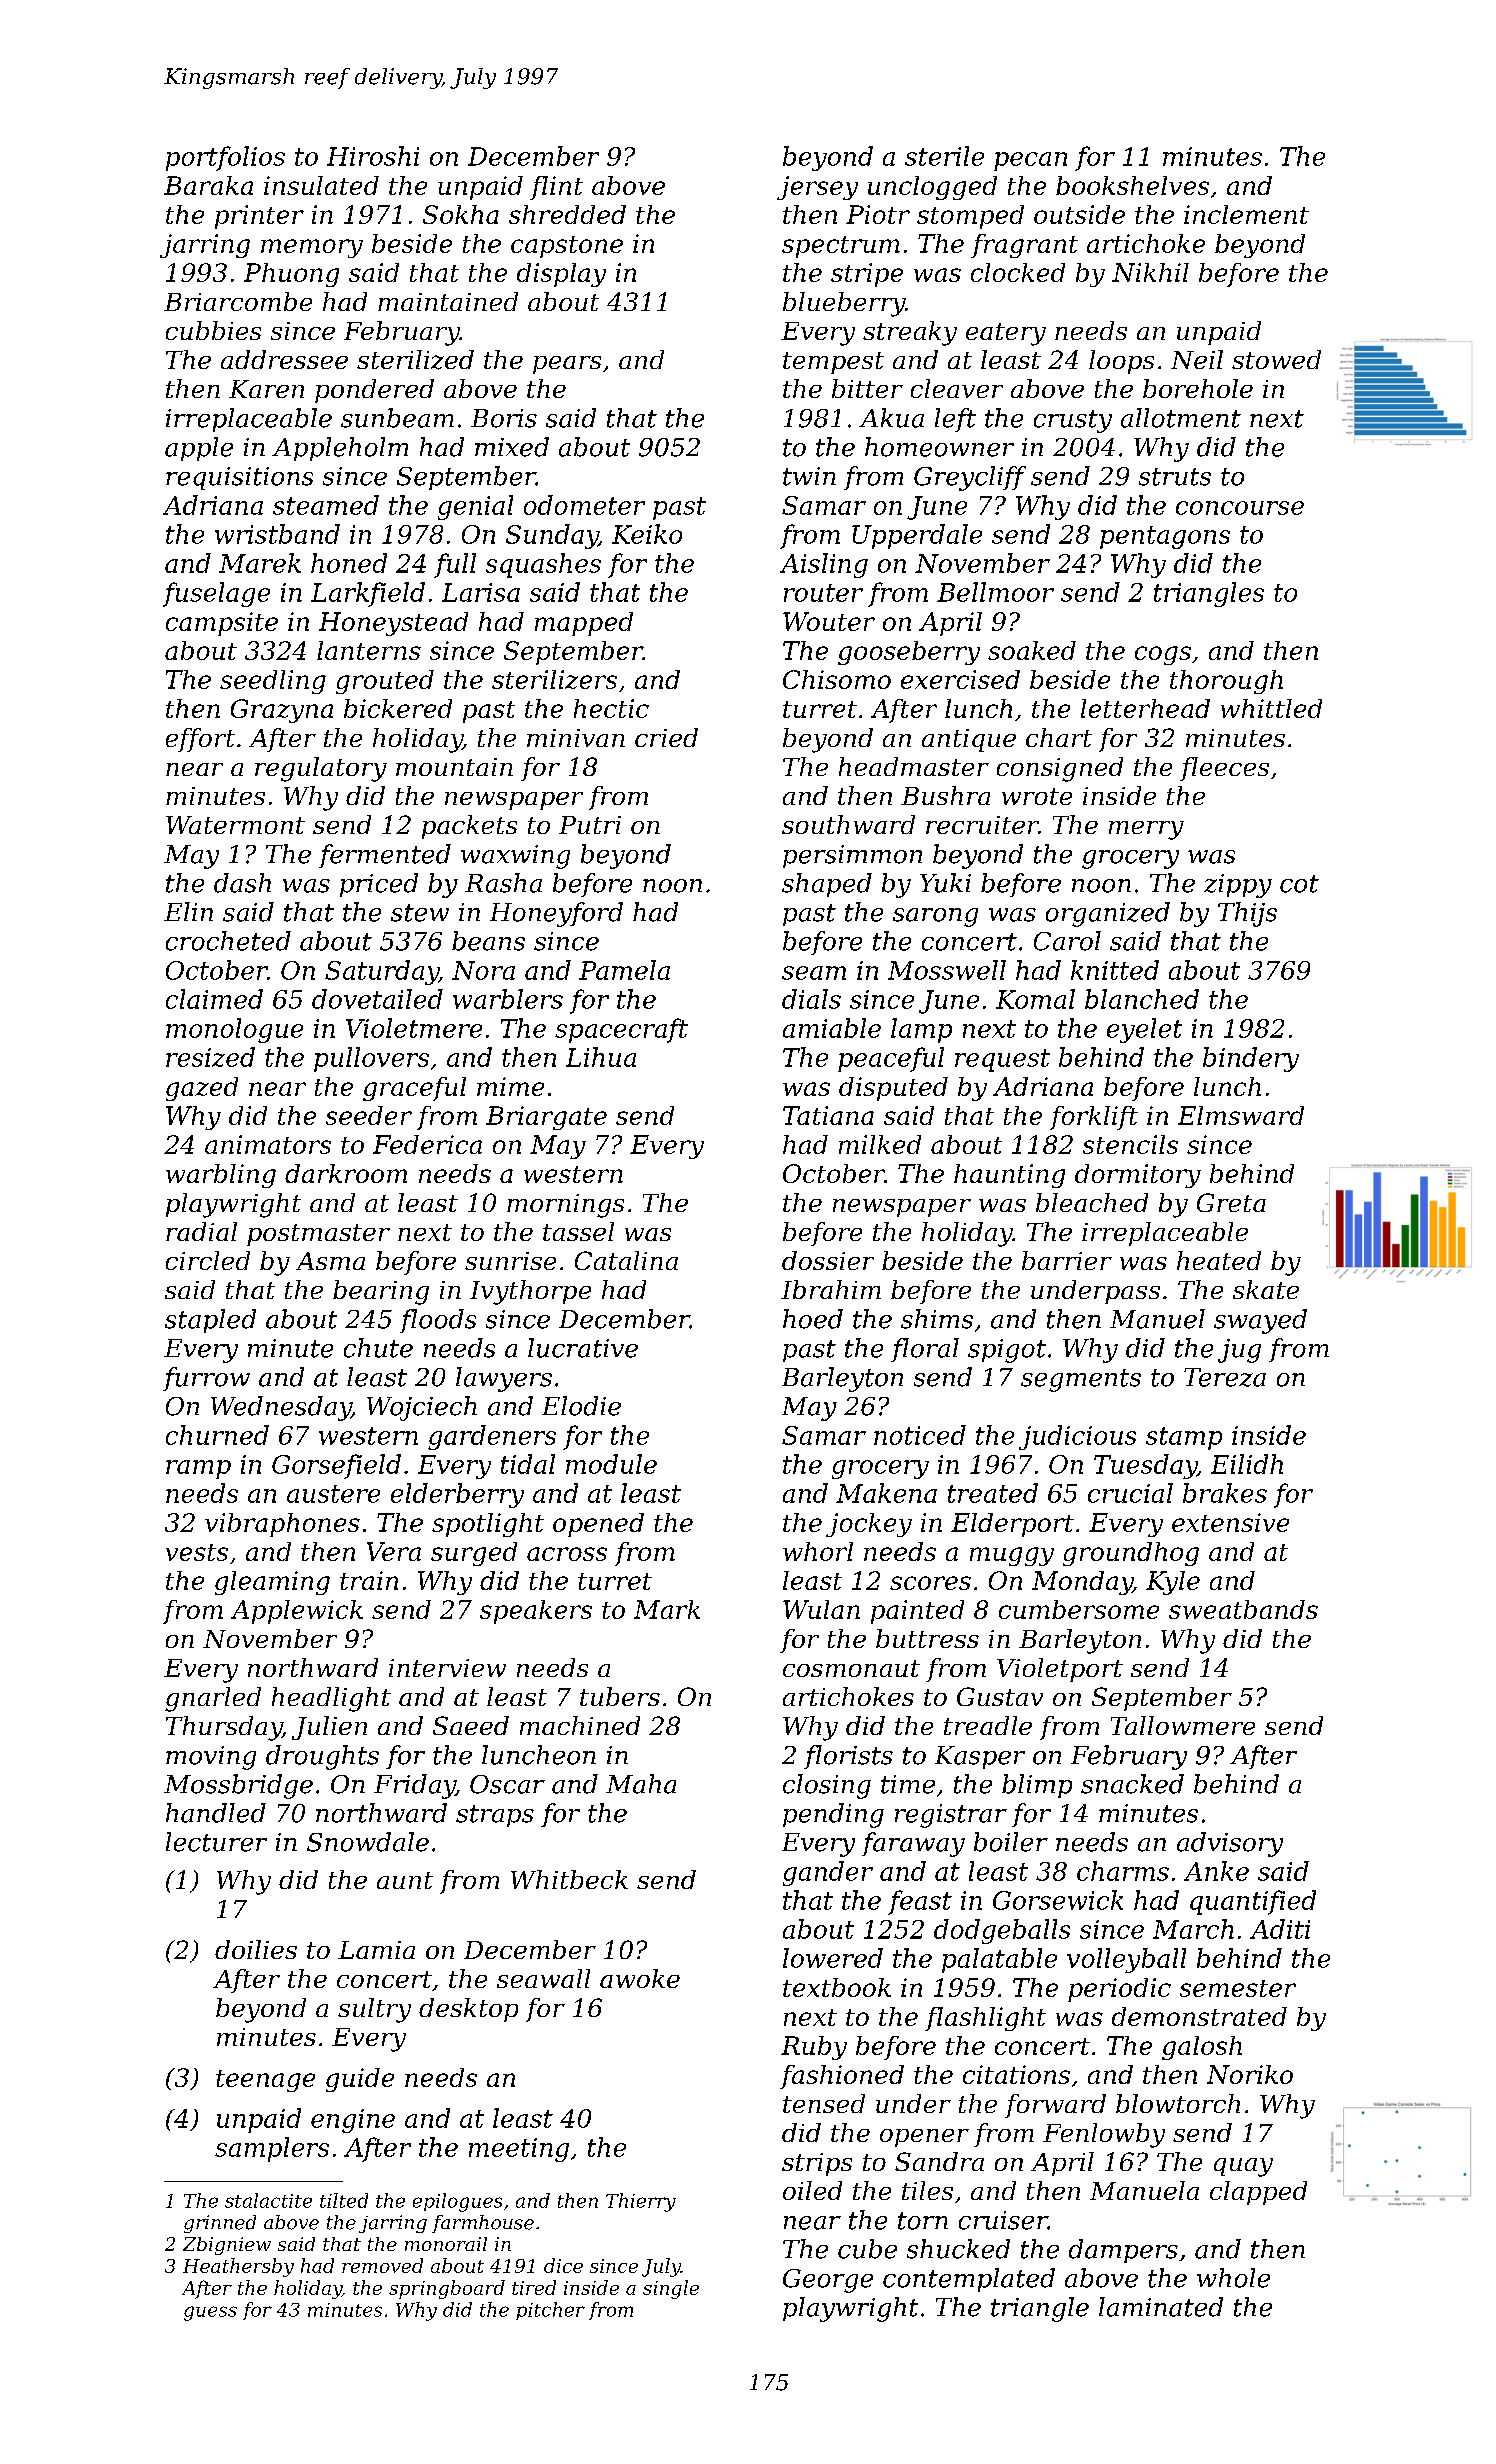 The width and height of the screenshot is (1496, 2464). I want to click on inclement, so click(1246, 214).
